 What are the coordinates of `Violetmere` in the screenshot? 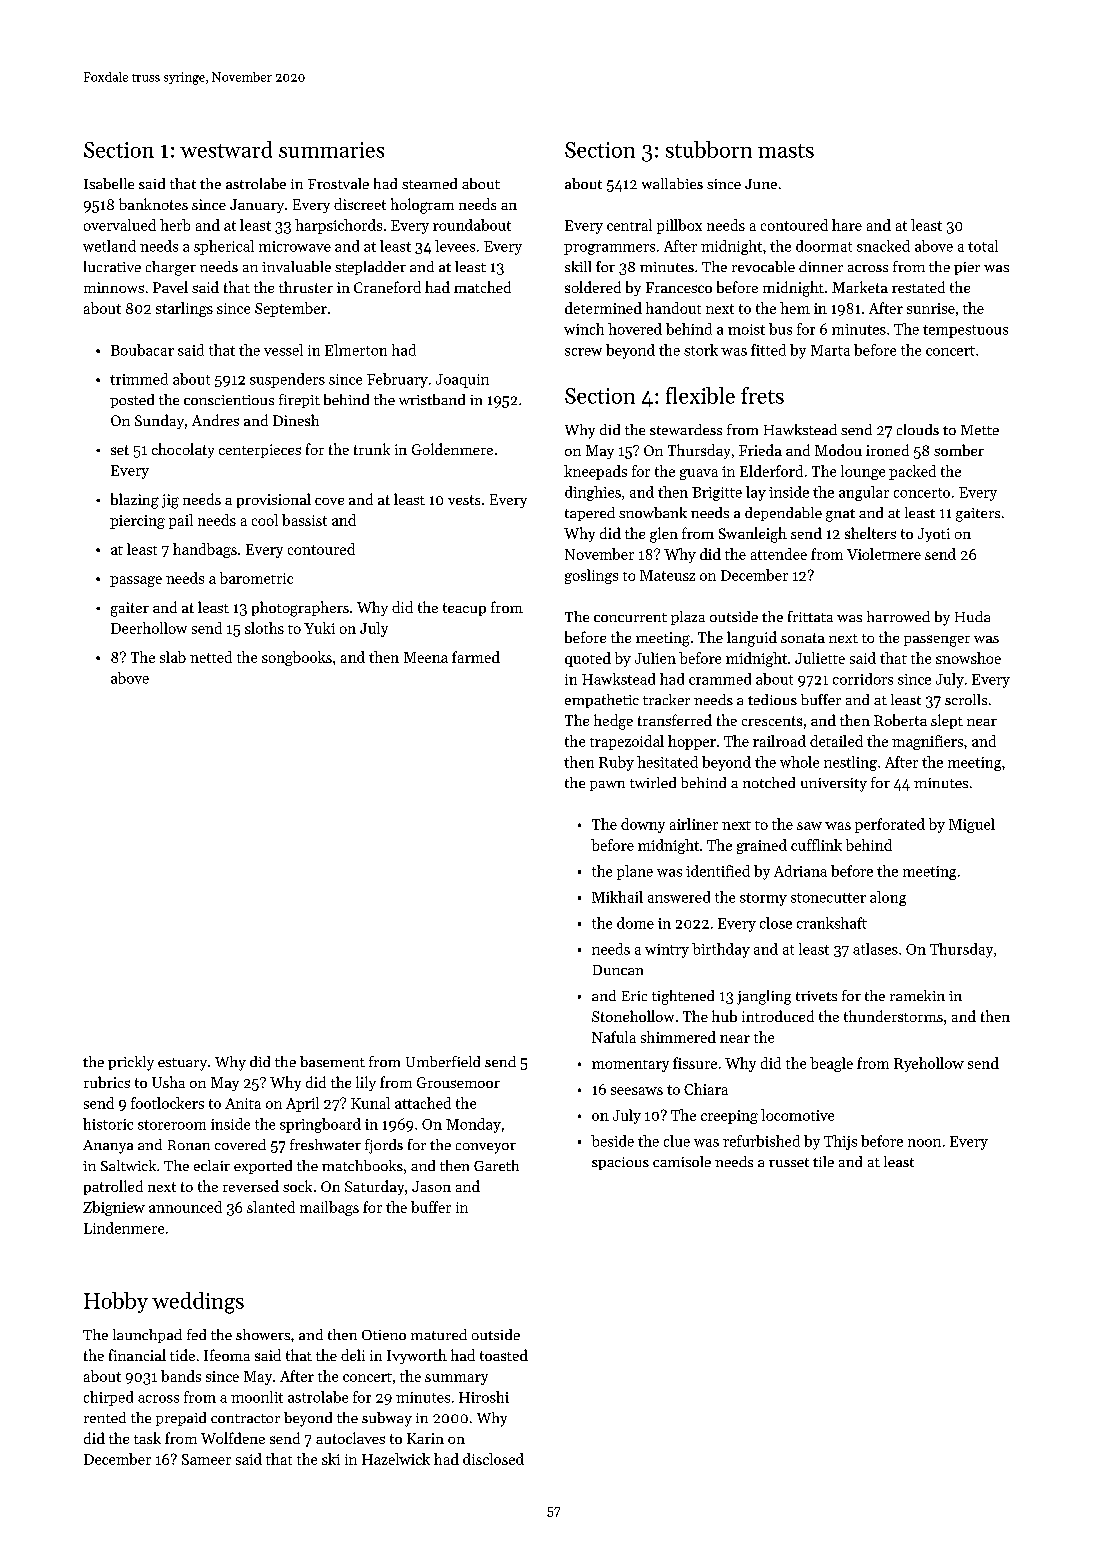 It's located at (884, 554).
